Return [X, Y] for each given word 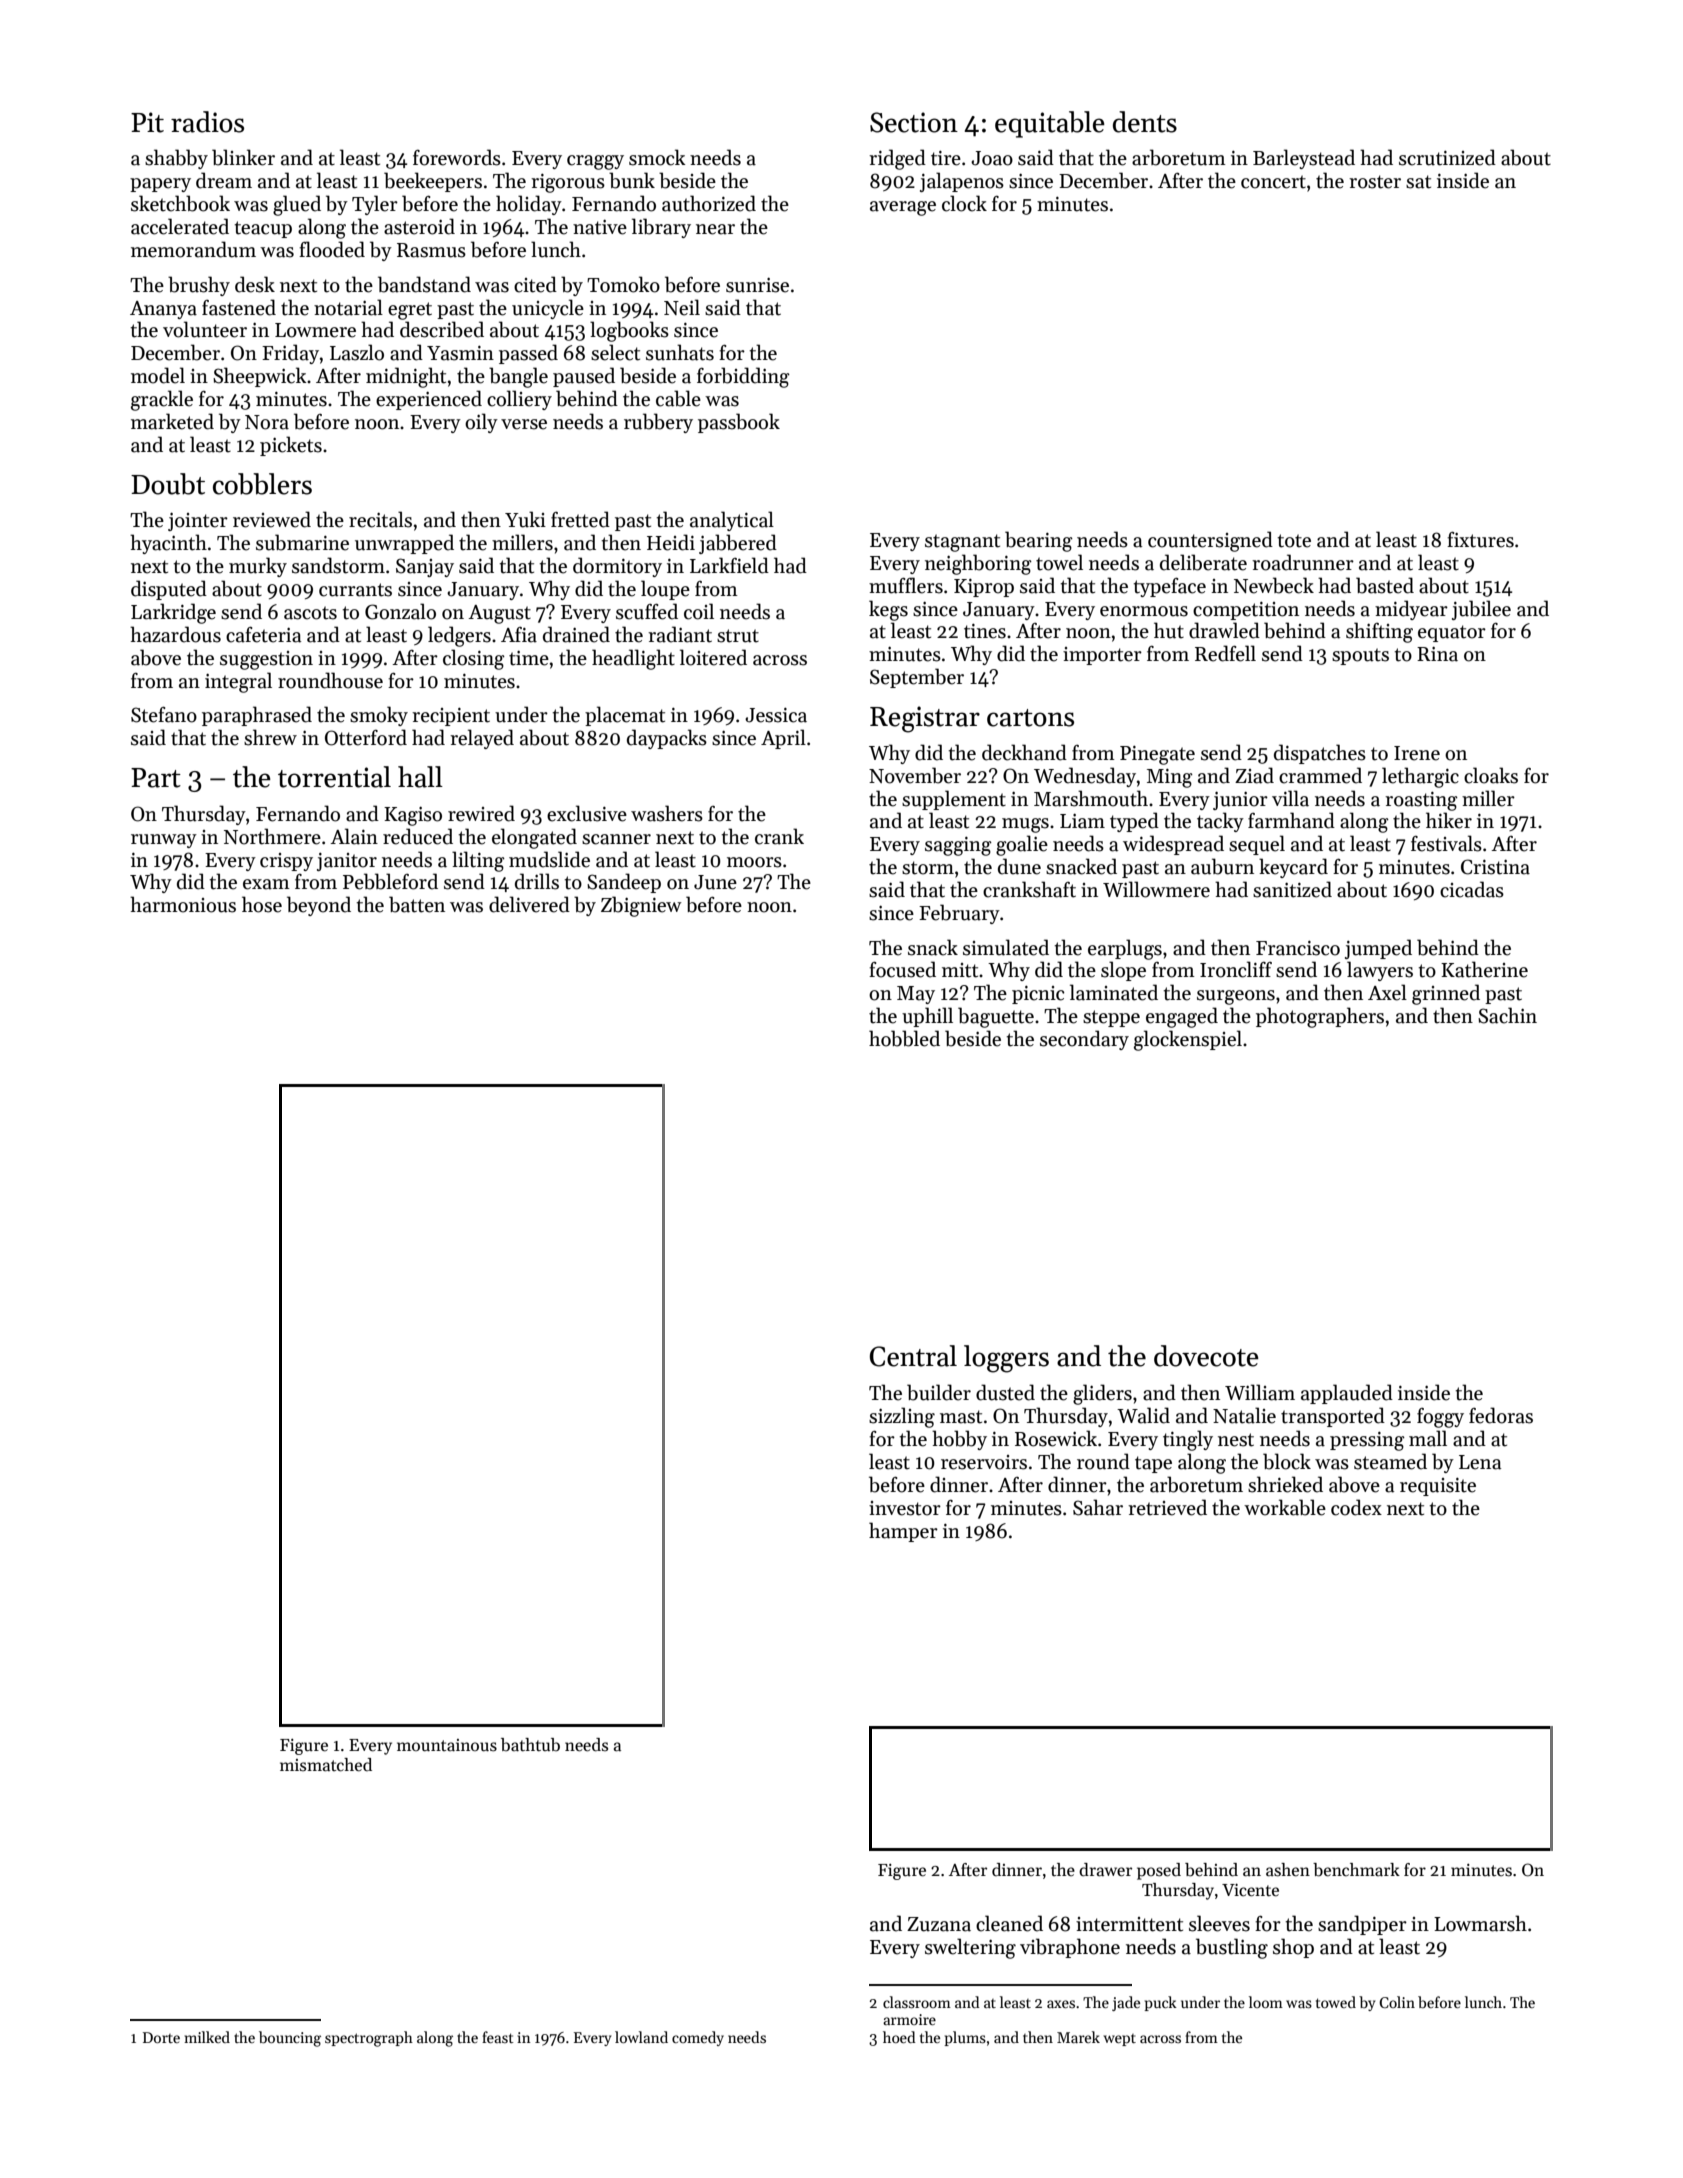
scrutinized [1447, 157]
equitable [1050, 124]
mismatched [326, 1765]
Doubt [168, 484]
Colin [1397, 2002]
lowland [641, 2037]
